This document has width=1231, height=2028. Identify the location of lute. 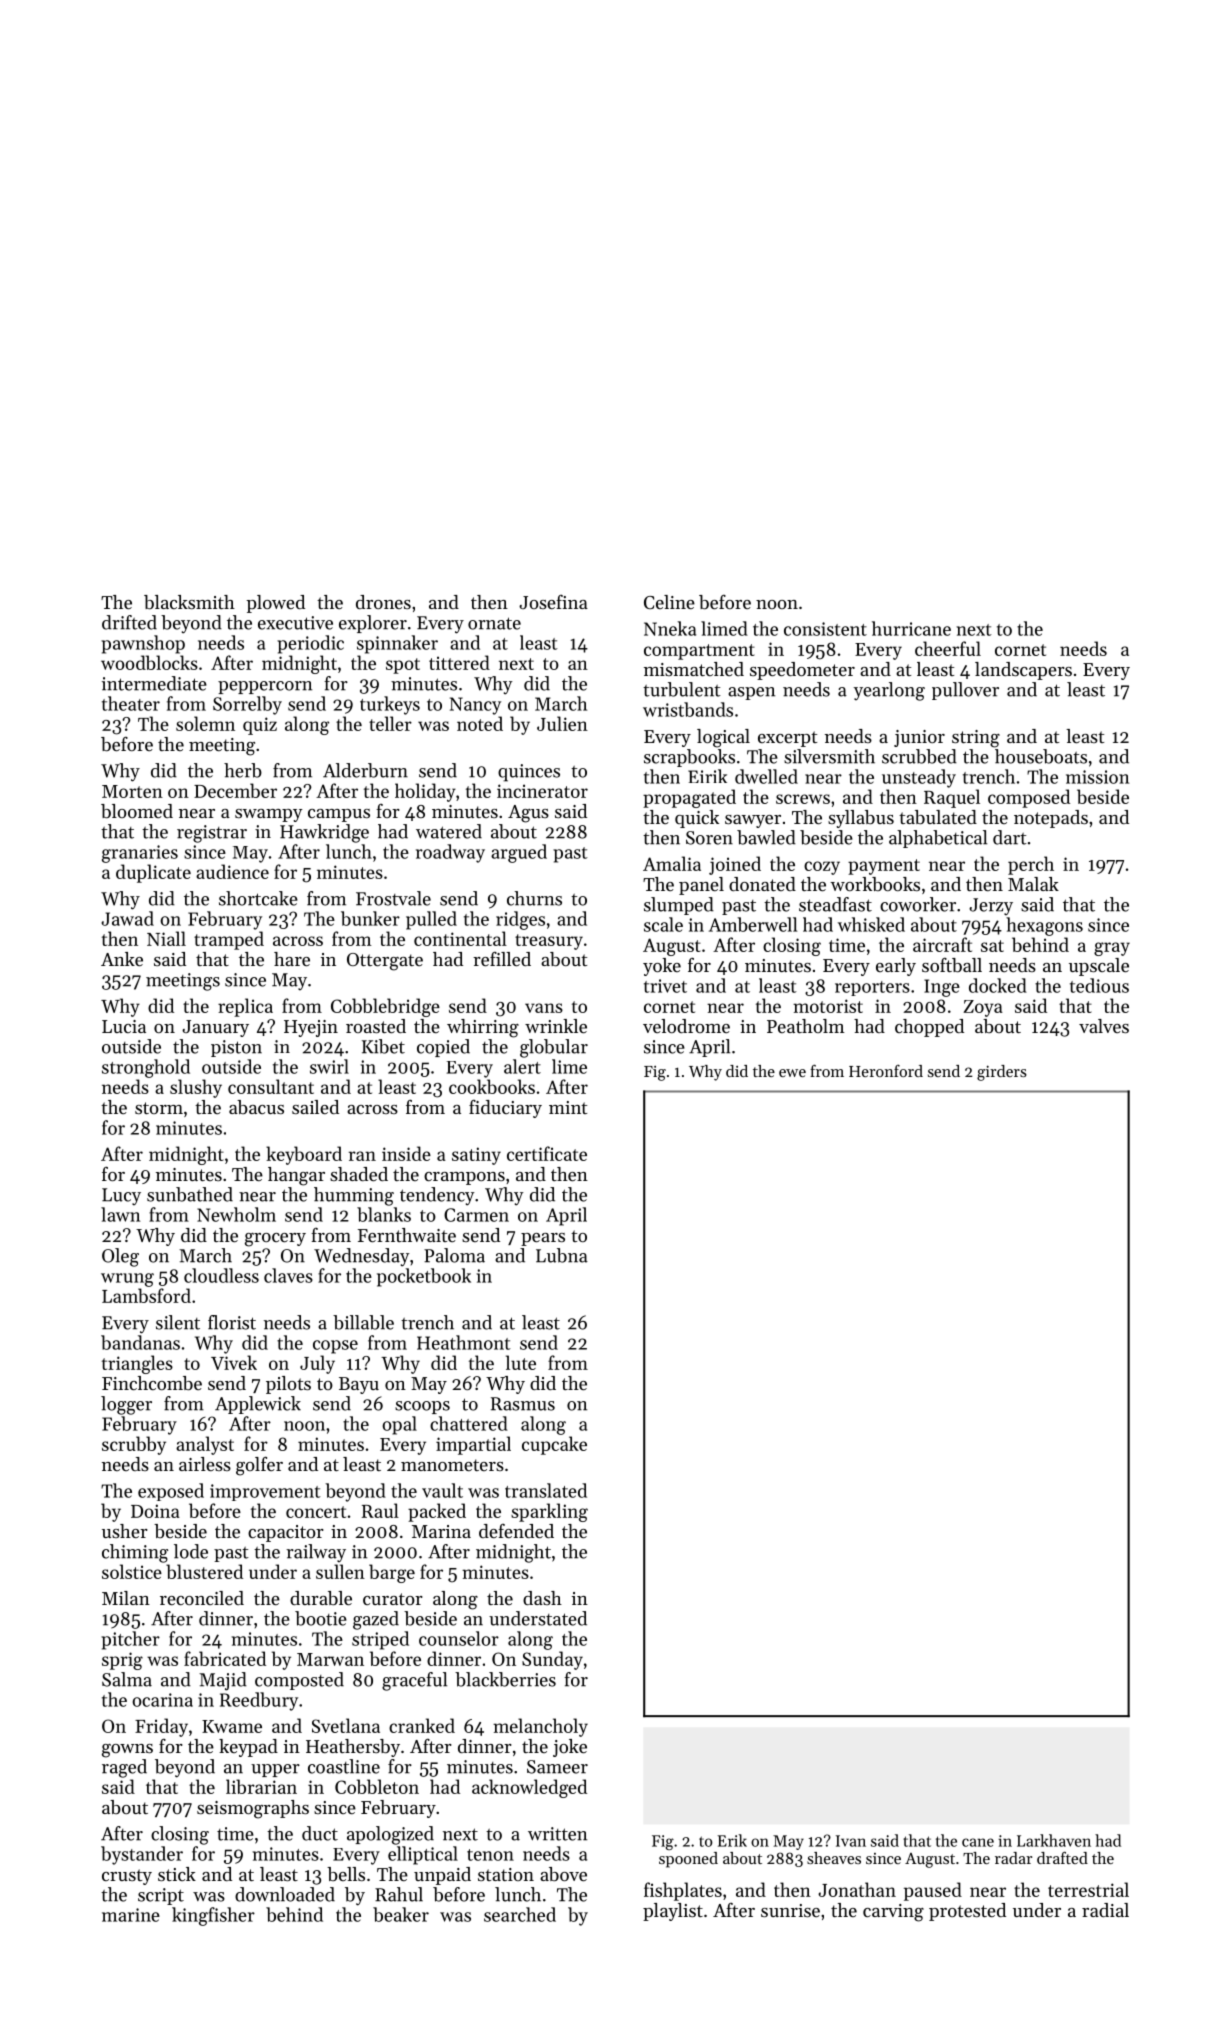
(521, 1362).
